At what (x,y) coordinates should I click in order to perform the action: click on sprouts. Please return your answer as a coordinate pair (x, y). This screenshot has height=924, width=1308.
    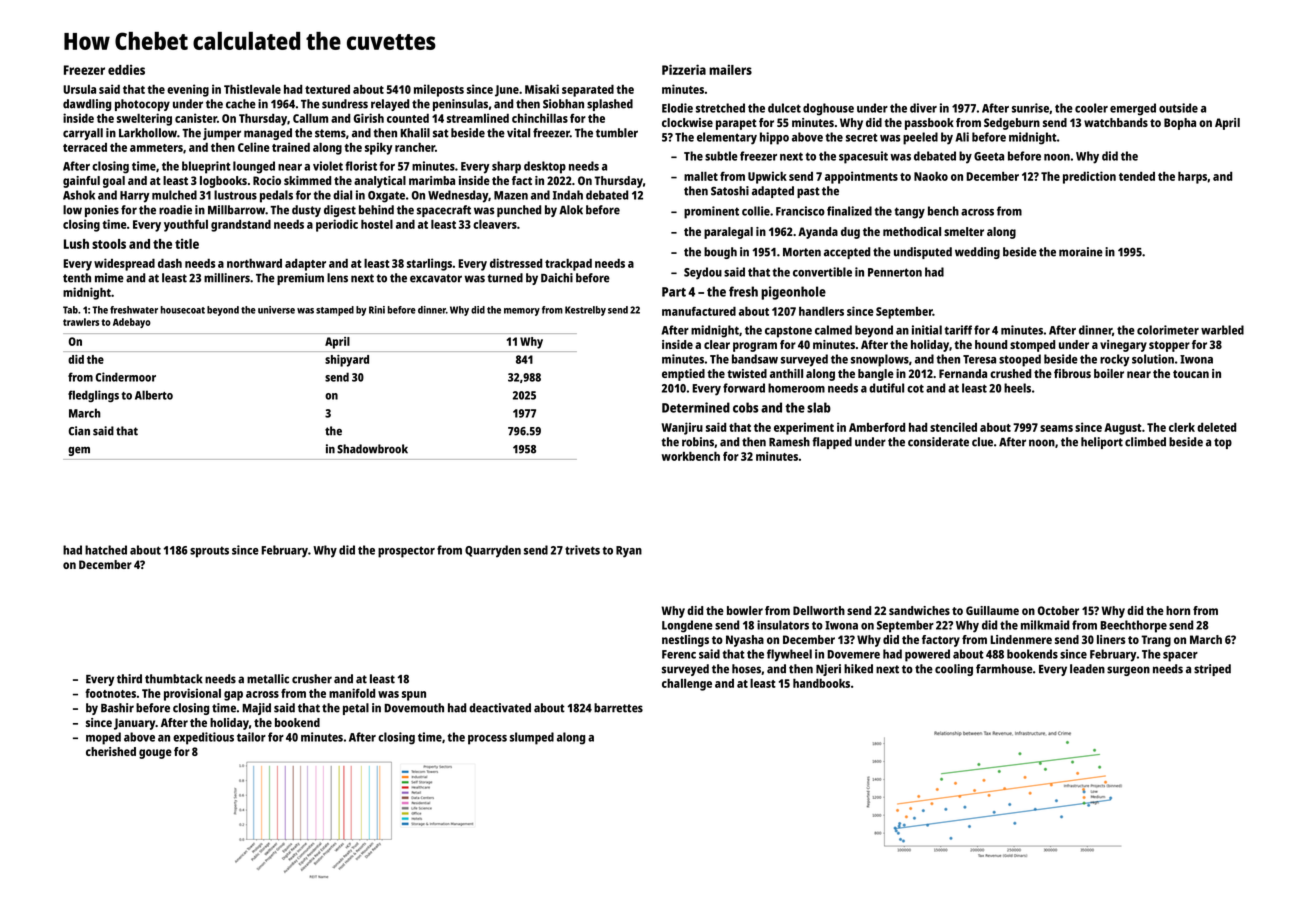
    Looking at the image, I should click on (209, 552).
